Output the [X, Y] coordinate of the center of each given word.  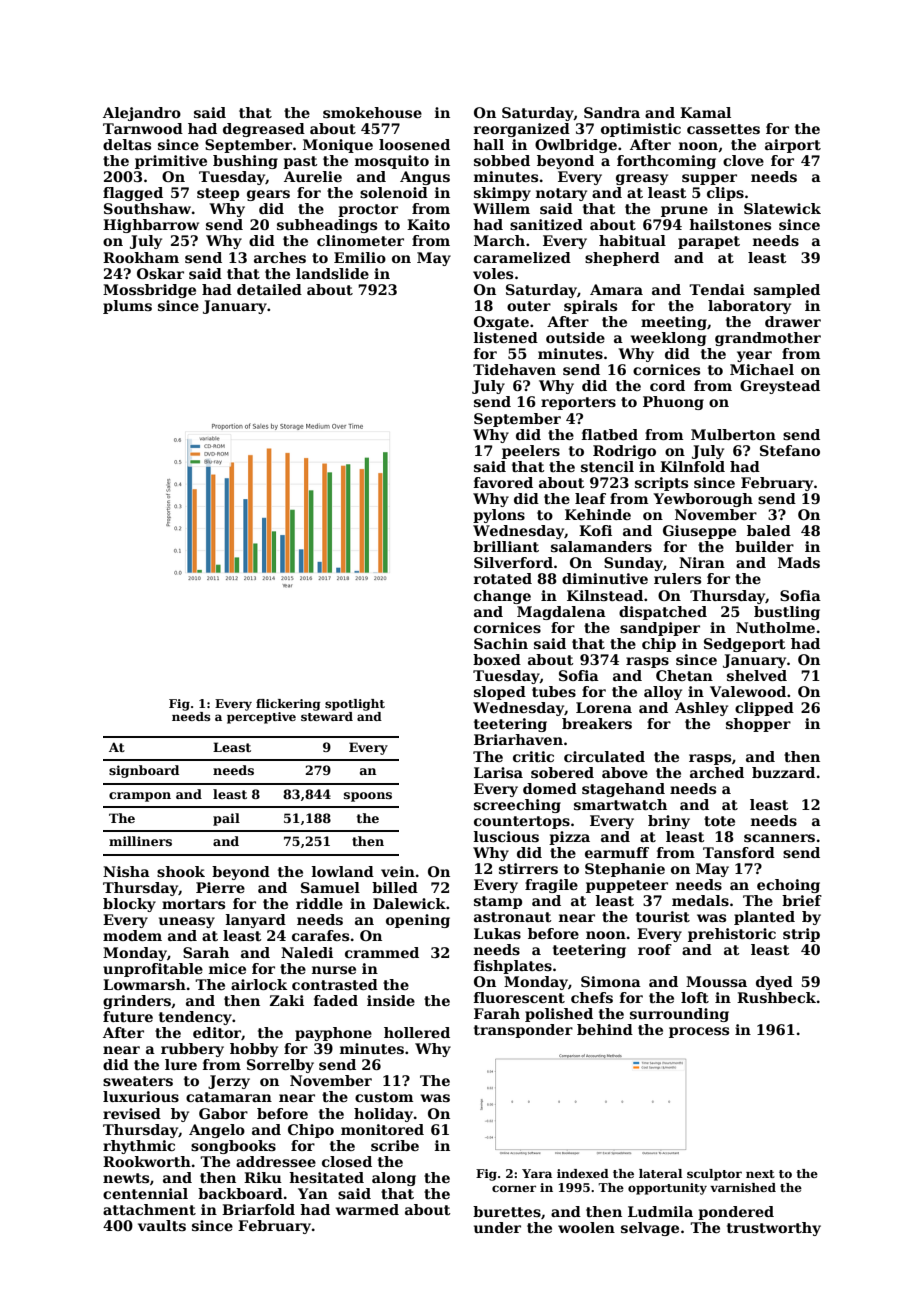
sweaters [138, 1081]
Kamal [705, 112]
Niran [702, 562]
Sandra [612, 112]
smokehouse [372, 112]
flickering [288, 705]
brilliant [506, 546]
